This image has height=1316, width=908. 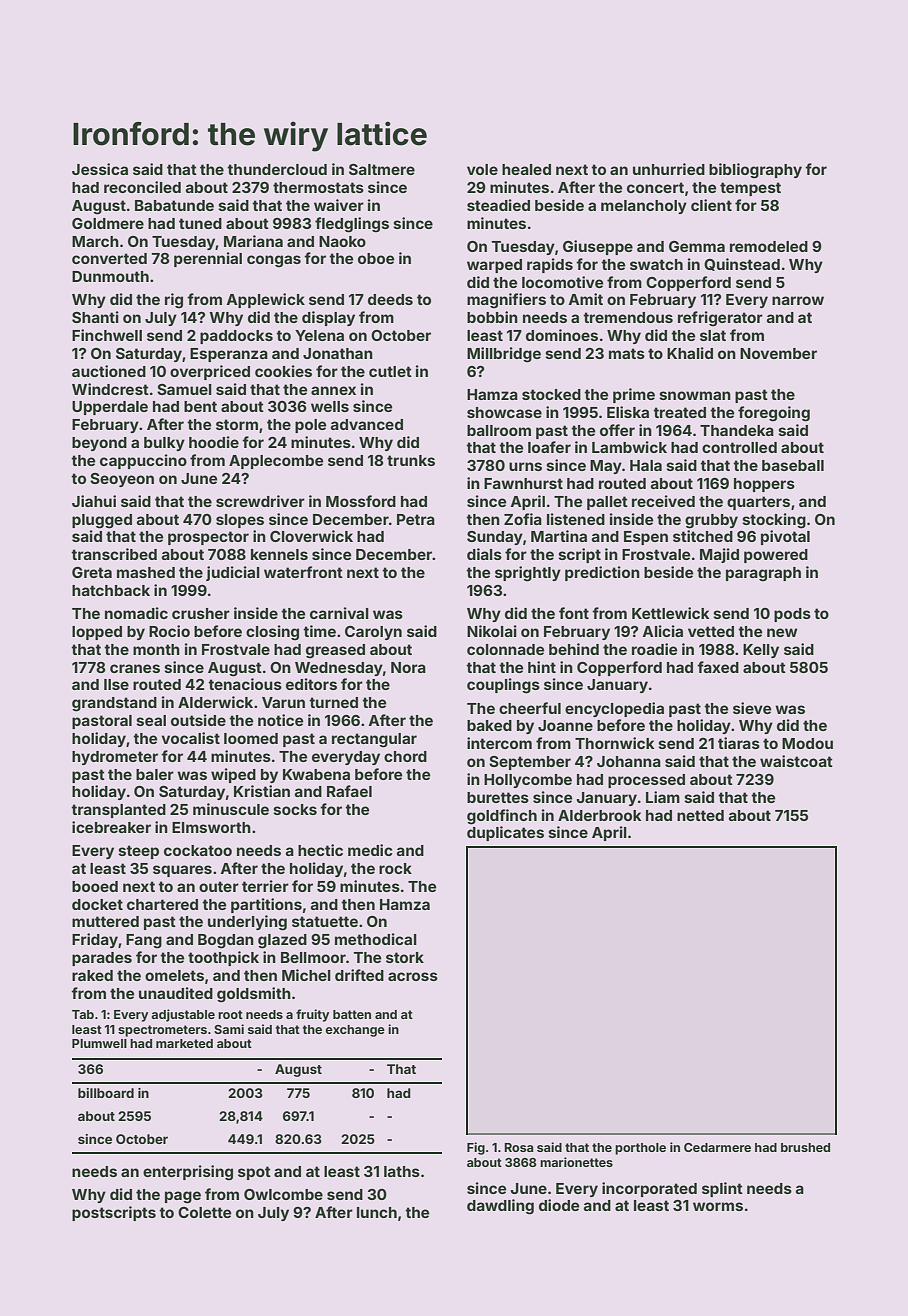 What do you see at coordinates (565, 725) in the image?
I see `Joanne` at bounding box center [565, 725].
